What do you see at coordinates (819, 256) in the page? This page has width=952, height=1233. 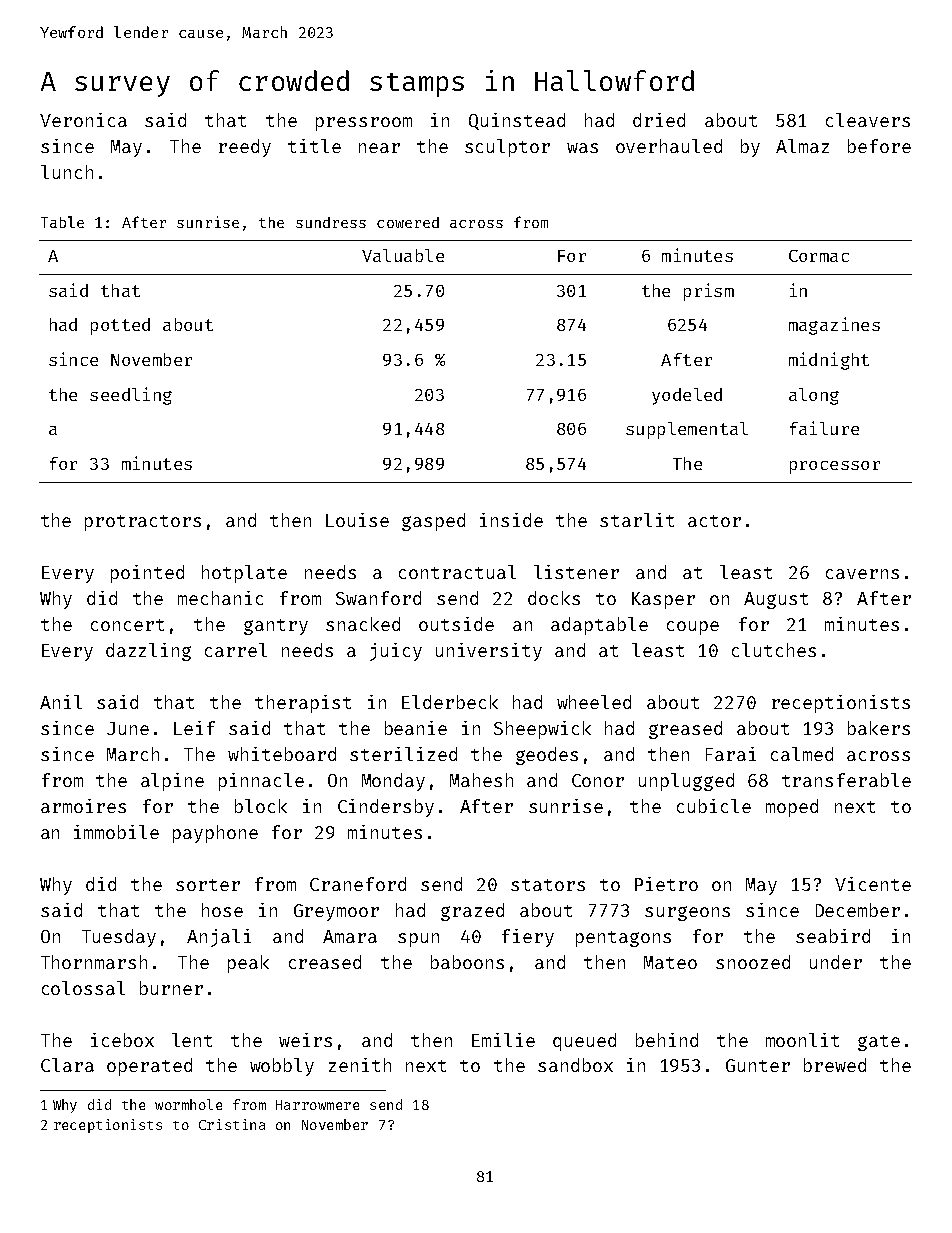 I see `Cormac` at bounding box center [819, 256].
